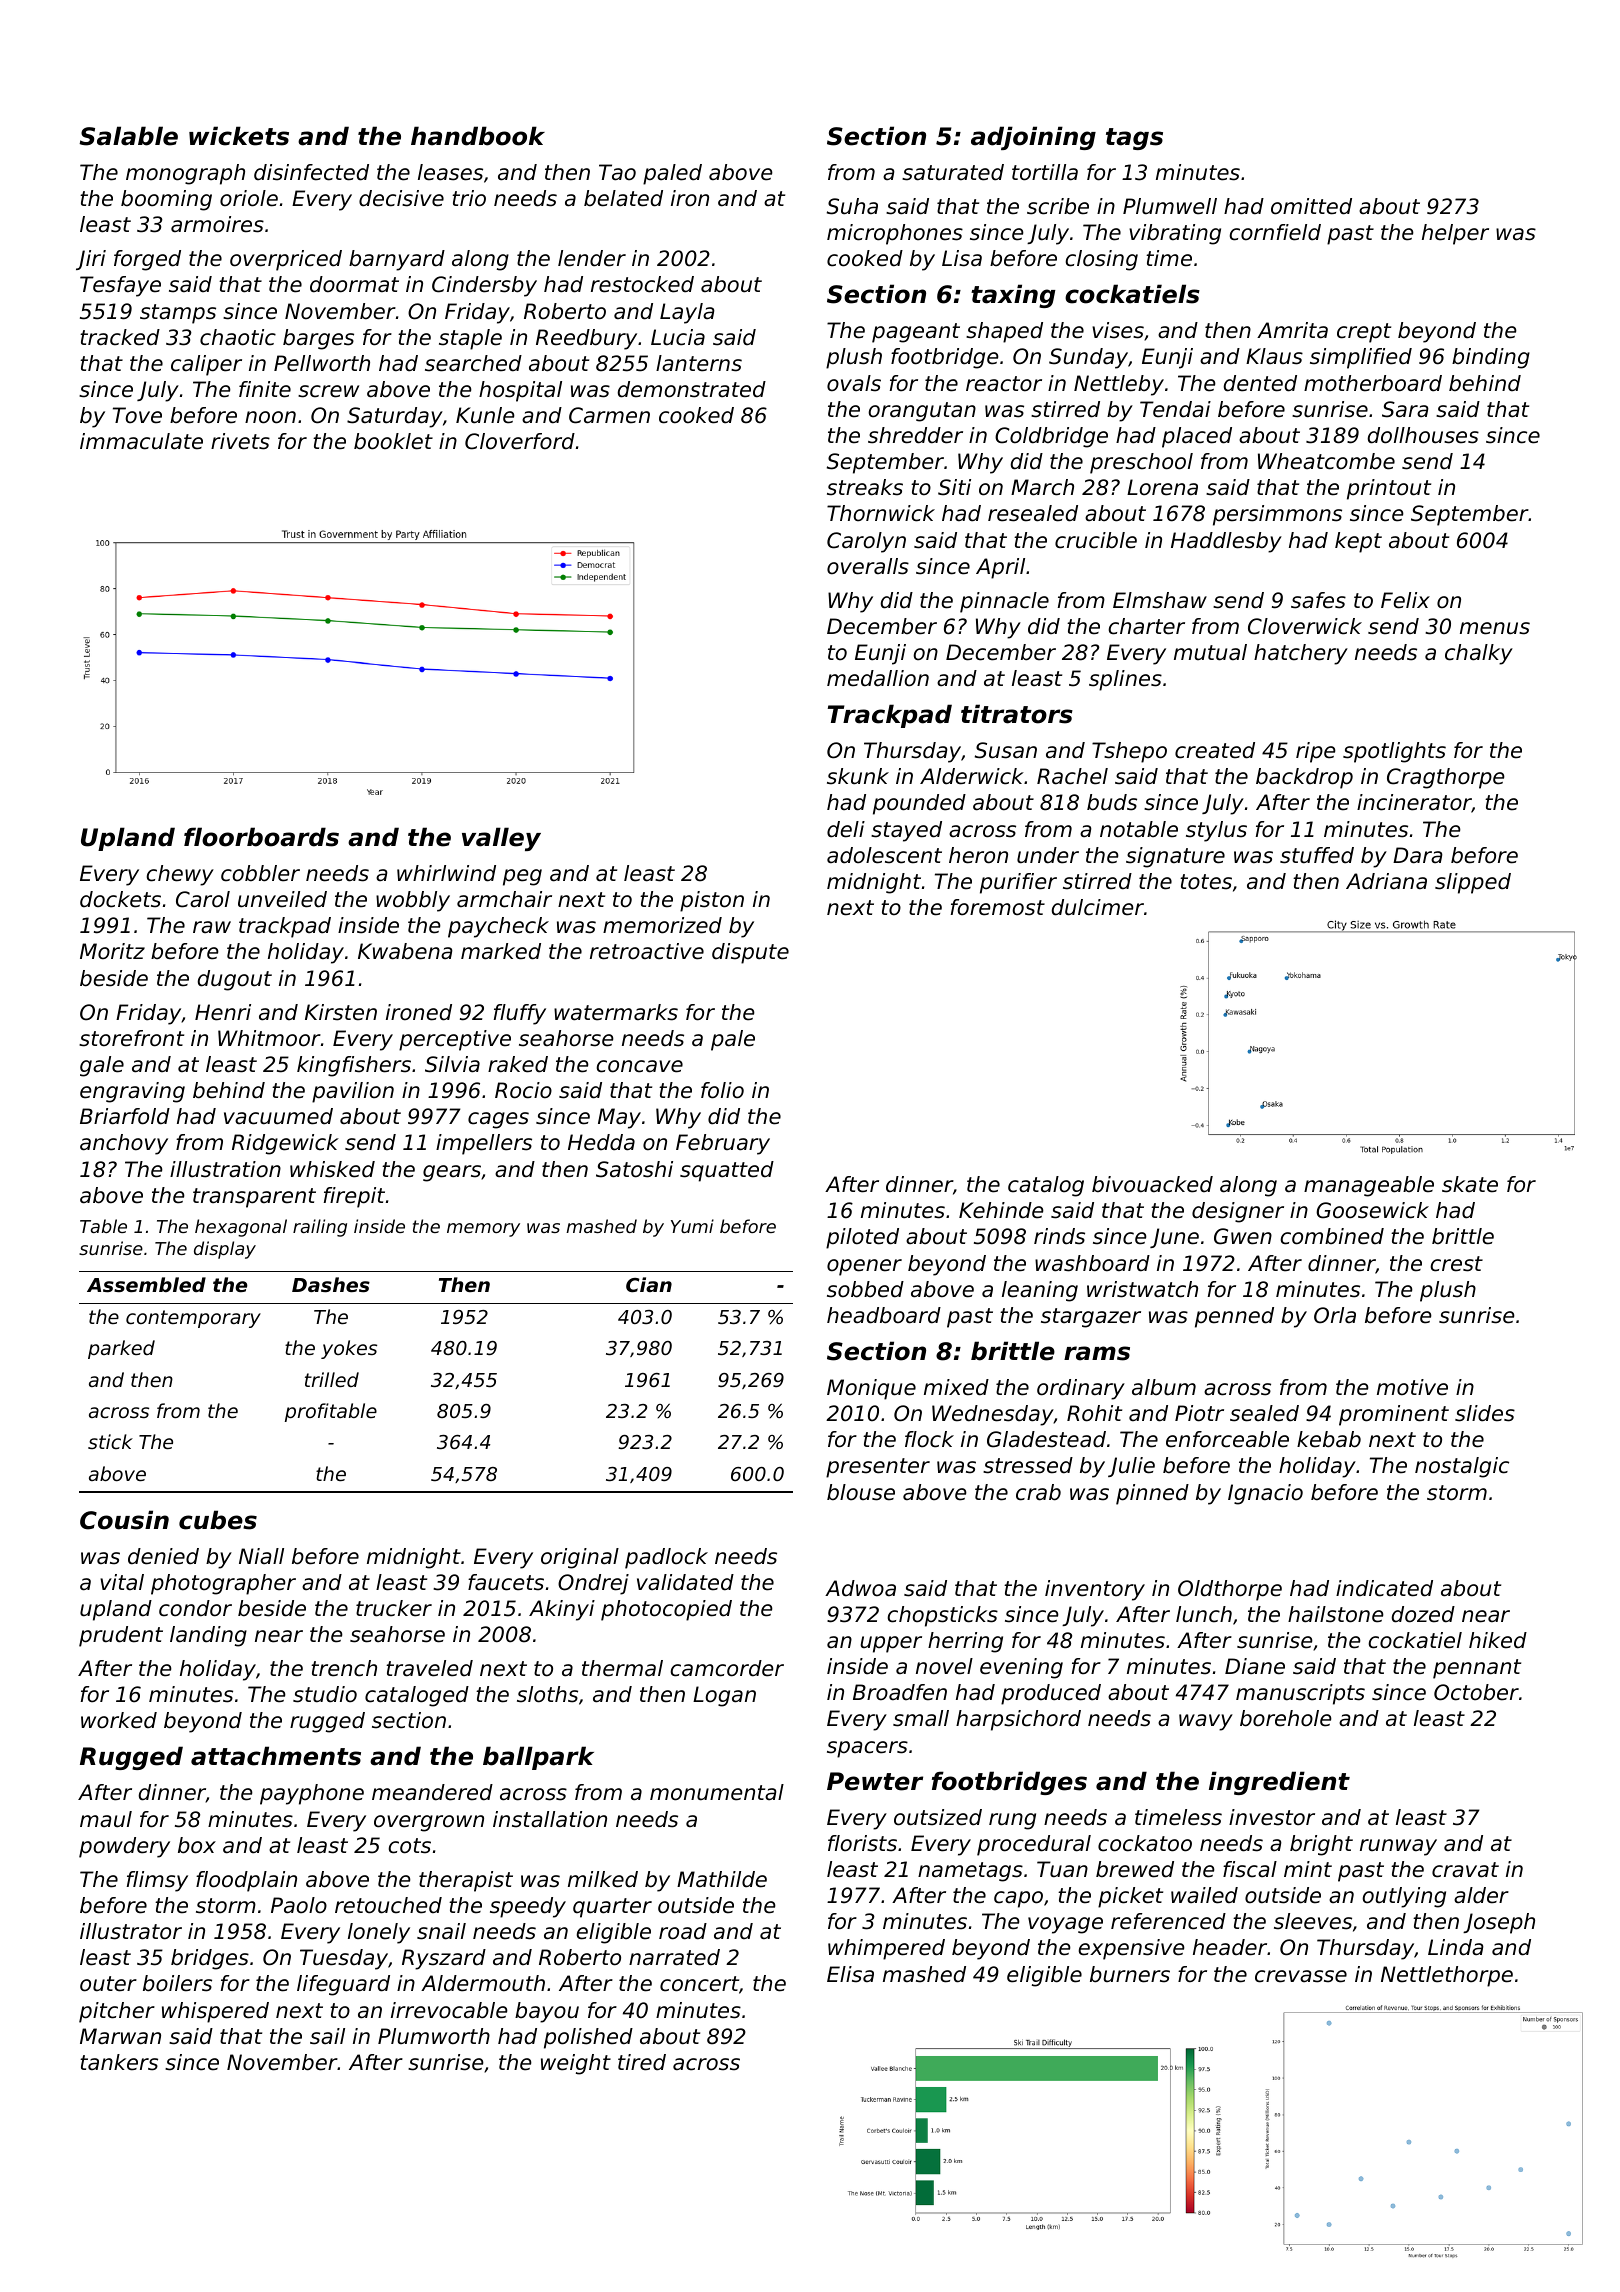  I want to click on slides, so click(1485, 1413).
